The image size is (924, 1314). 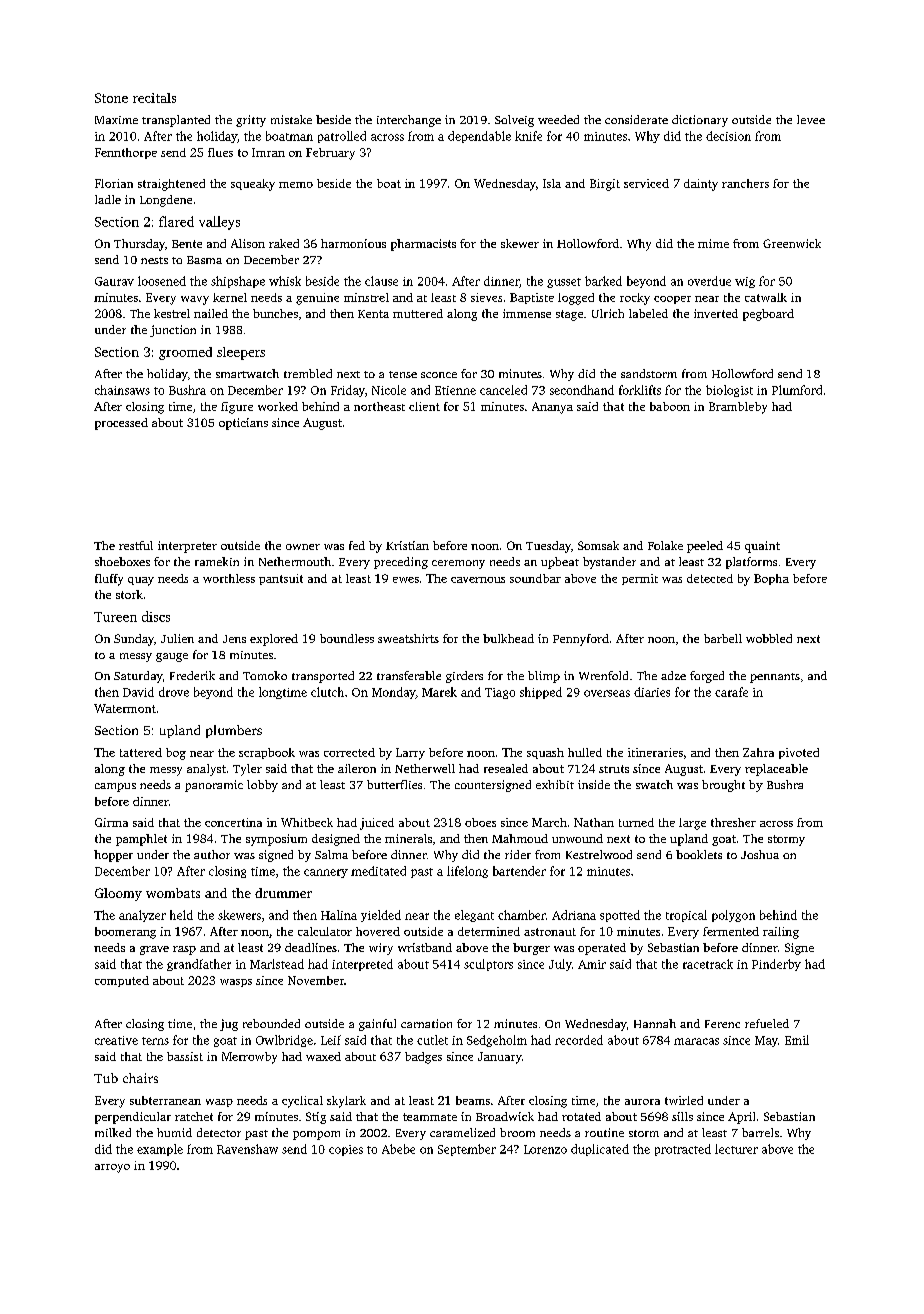 I want to click on railing, so click(x=781, y=933).
